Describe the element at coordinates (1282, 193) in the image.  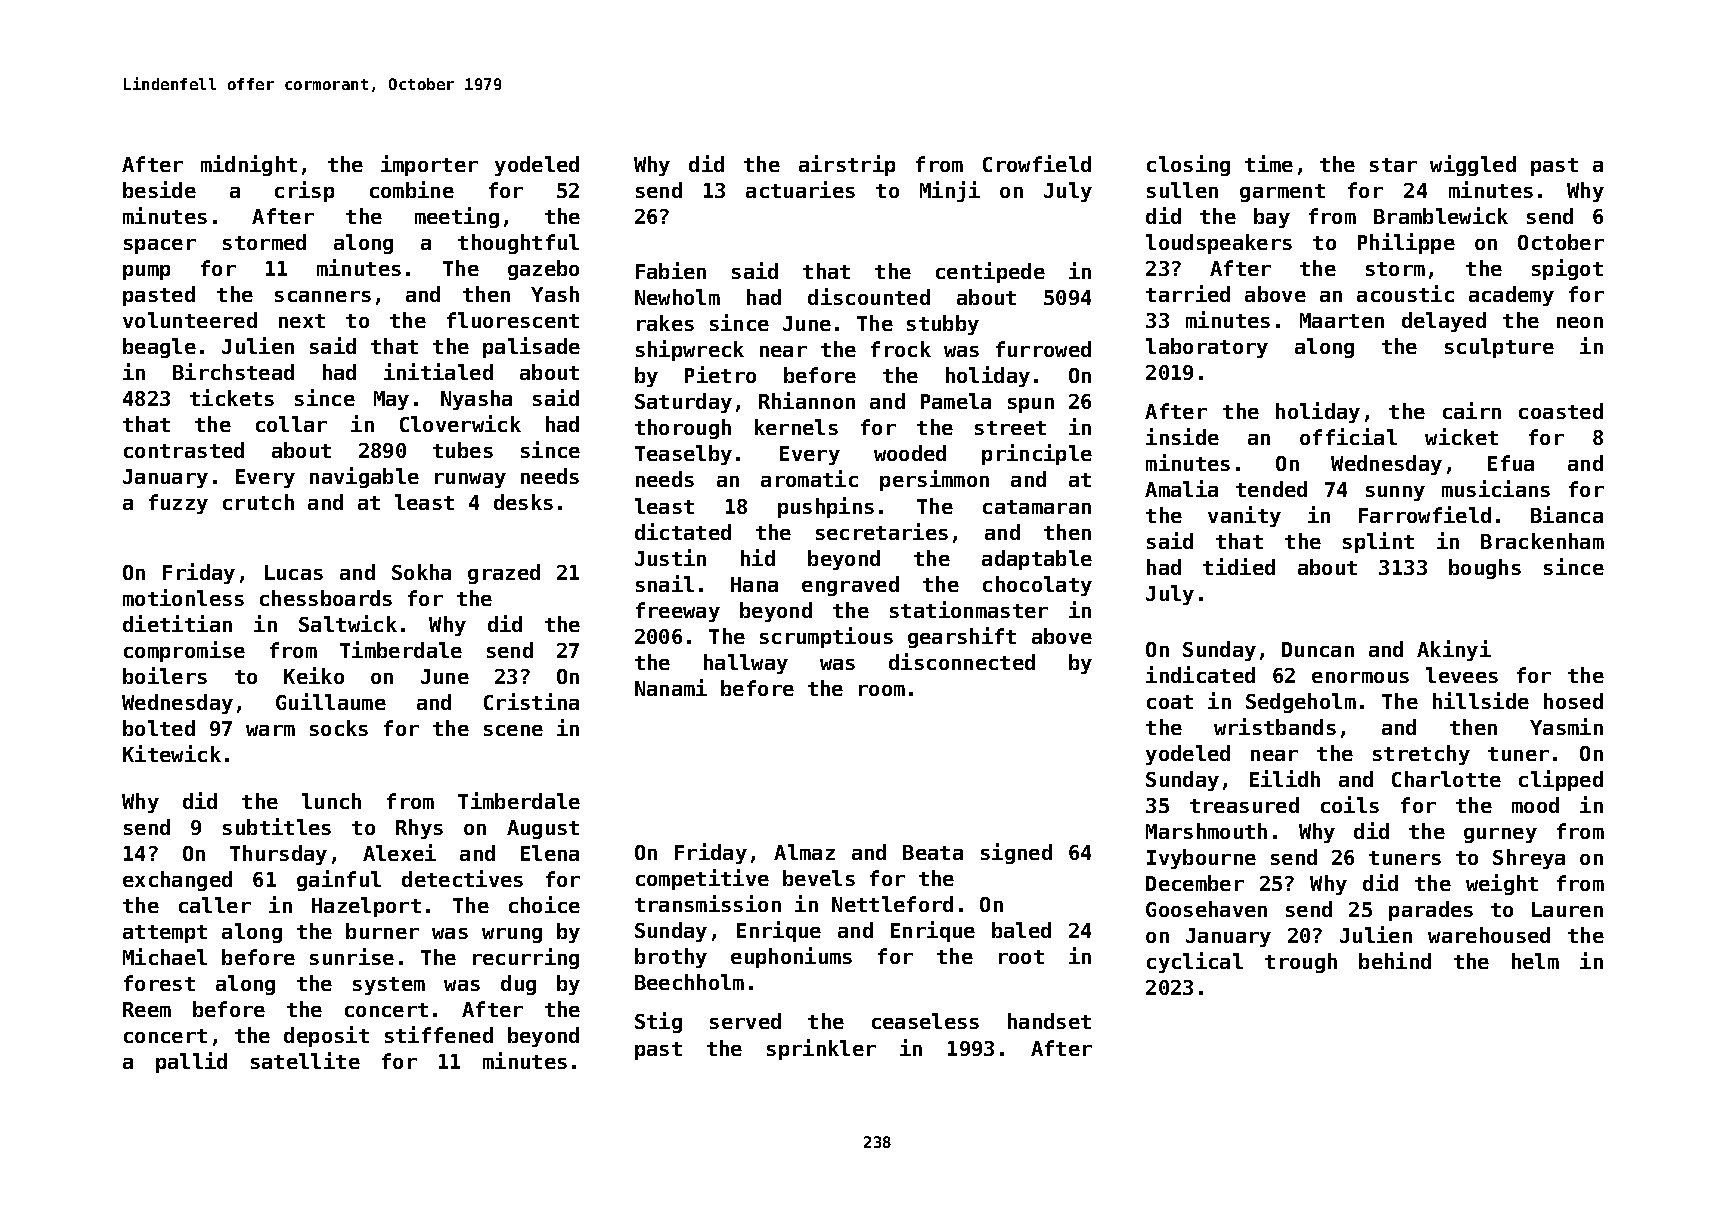
I see `garment` at that location.
